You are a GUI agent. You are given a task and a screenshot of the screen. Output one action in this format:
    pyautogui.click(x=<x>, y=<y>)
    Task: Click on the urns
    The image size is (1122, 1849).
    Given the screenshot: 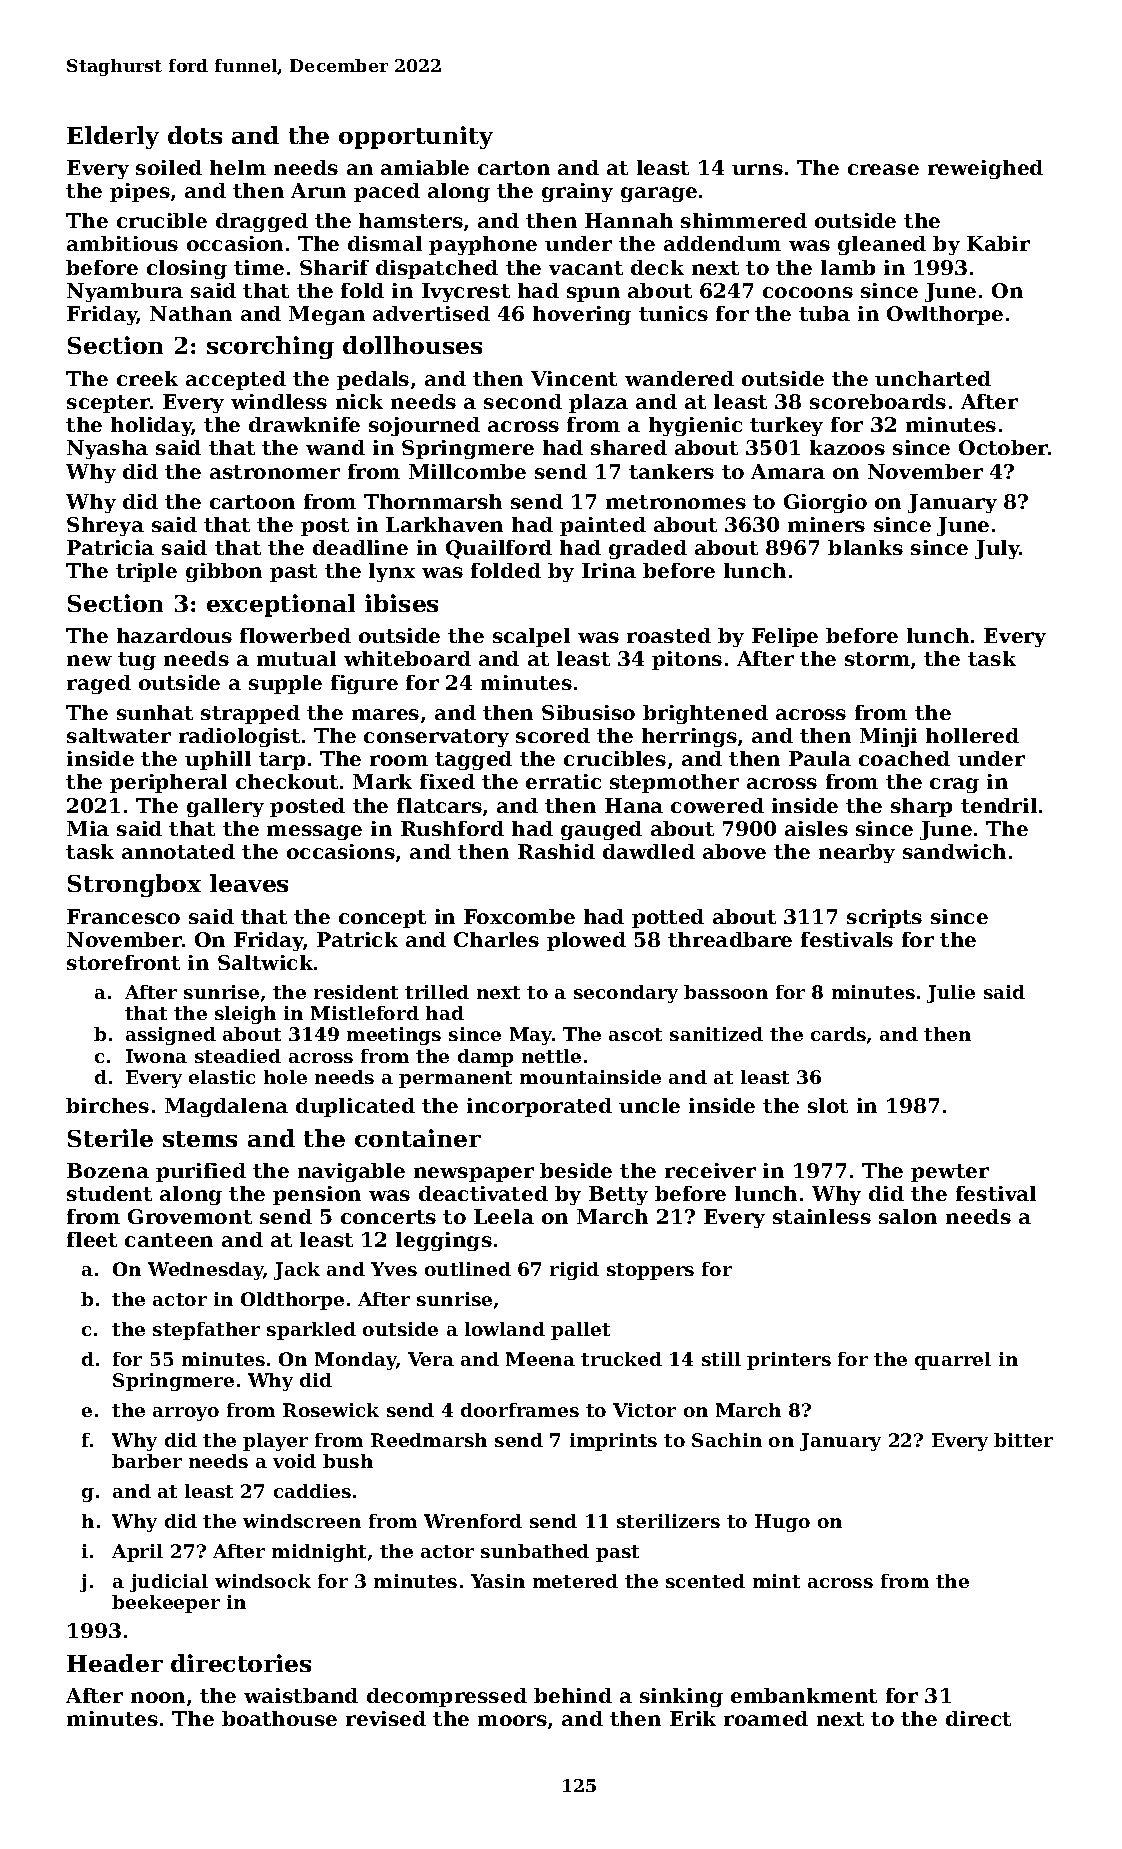 What is the action you would take?
    pyautogui.click(x=757, y=169)
